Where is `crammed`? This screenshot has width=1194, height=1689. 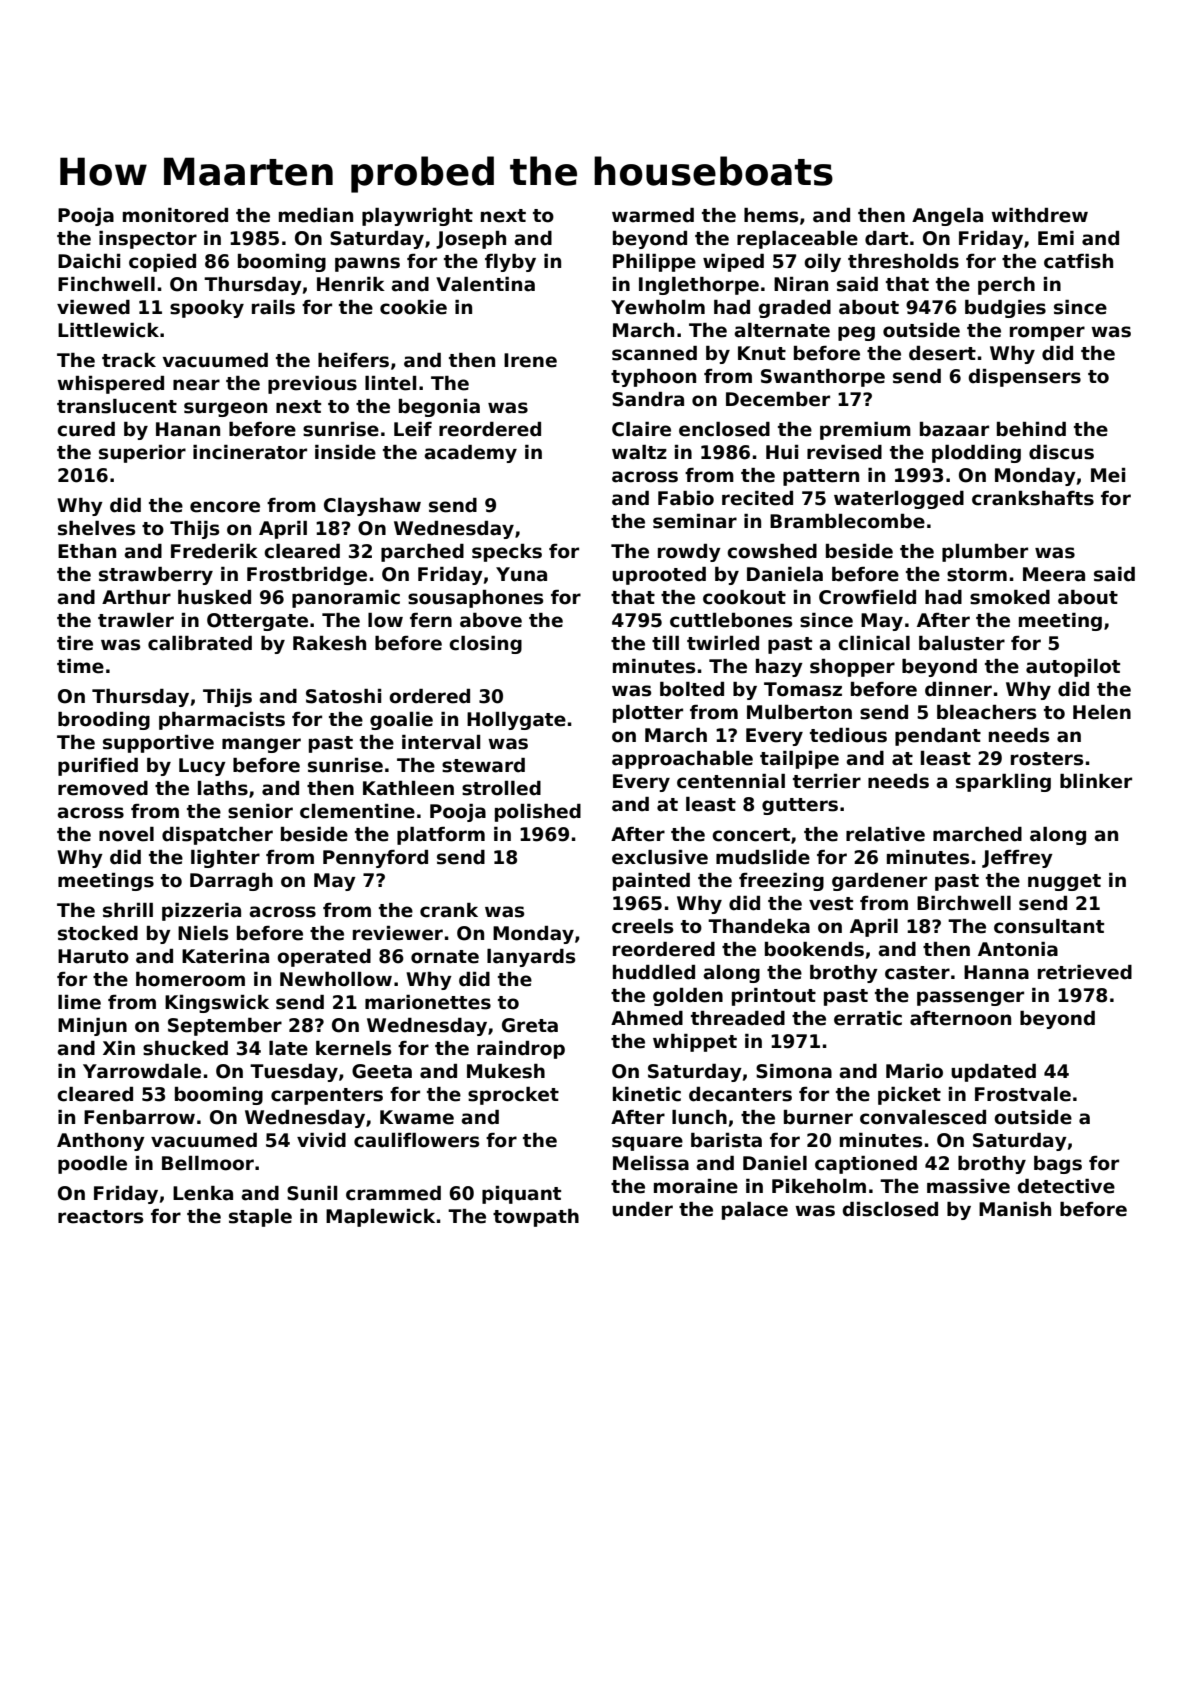 crammed is located at coordinates (393, 1193).
